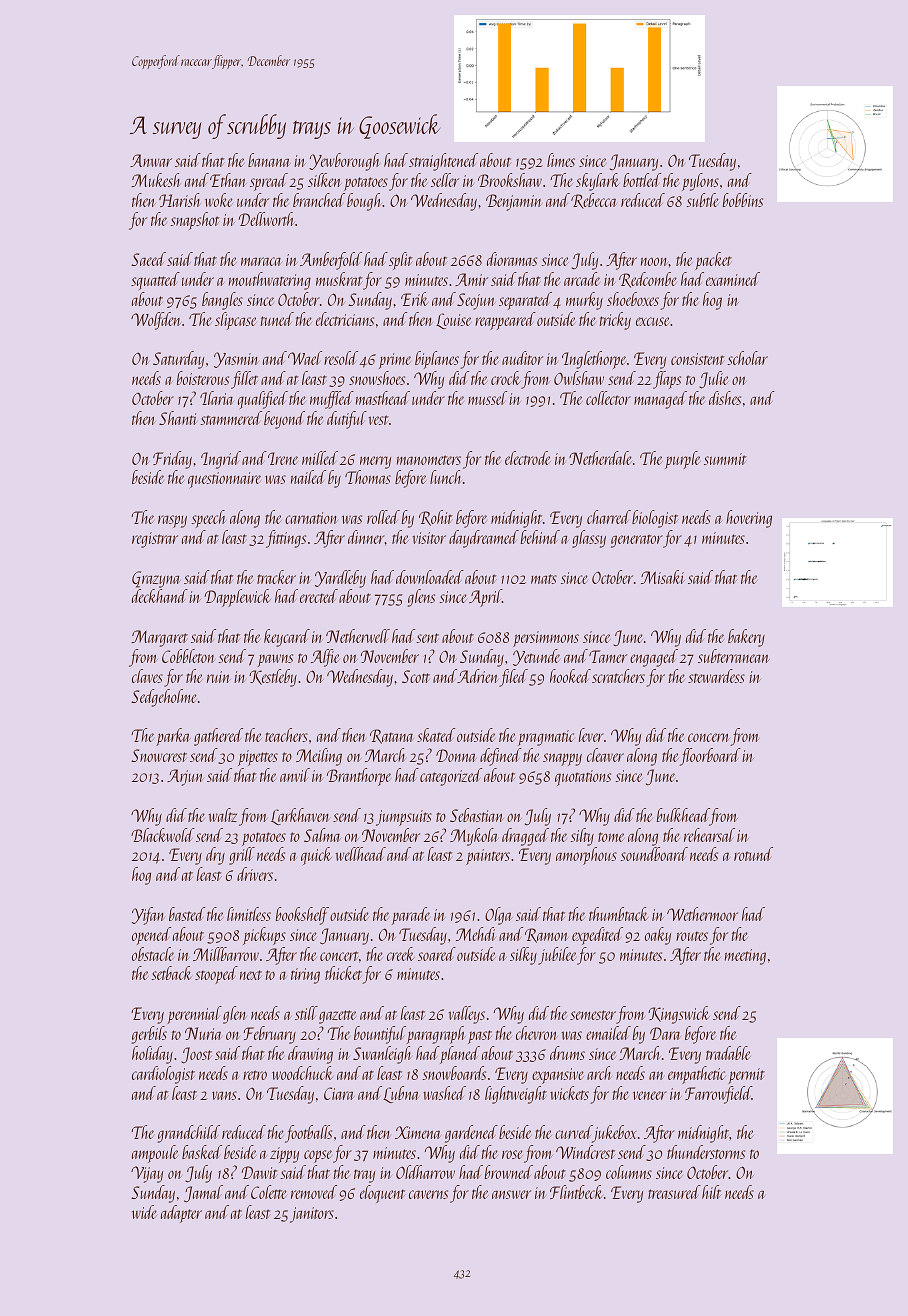 The image size is (908, 1316). What do you see at coordinates (236, 360) in the page?
I see `Yasmin` at bounding box center [236, 360].
